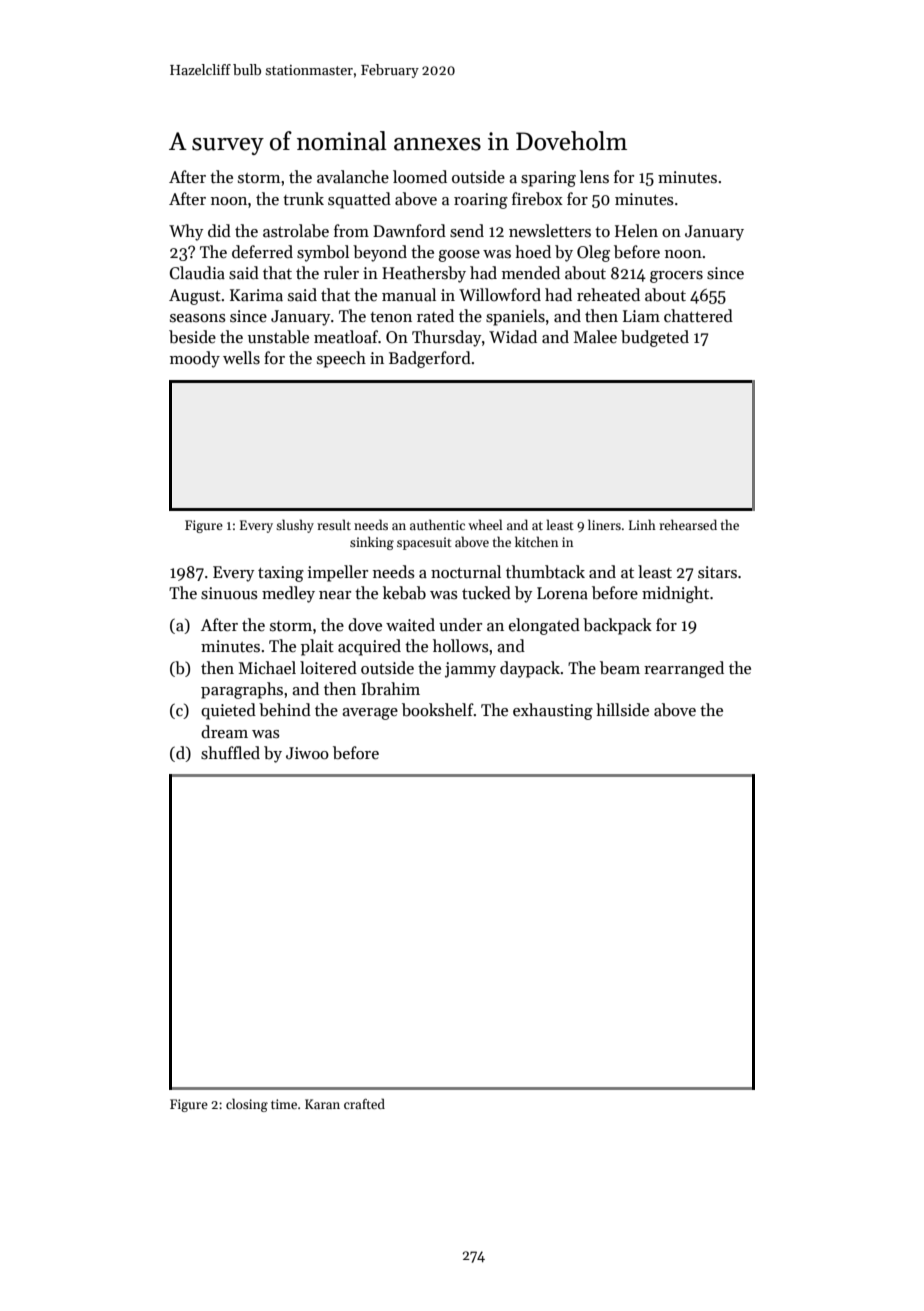  I want to click on bookshelf, so click(438, 710).
